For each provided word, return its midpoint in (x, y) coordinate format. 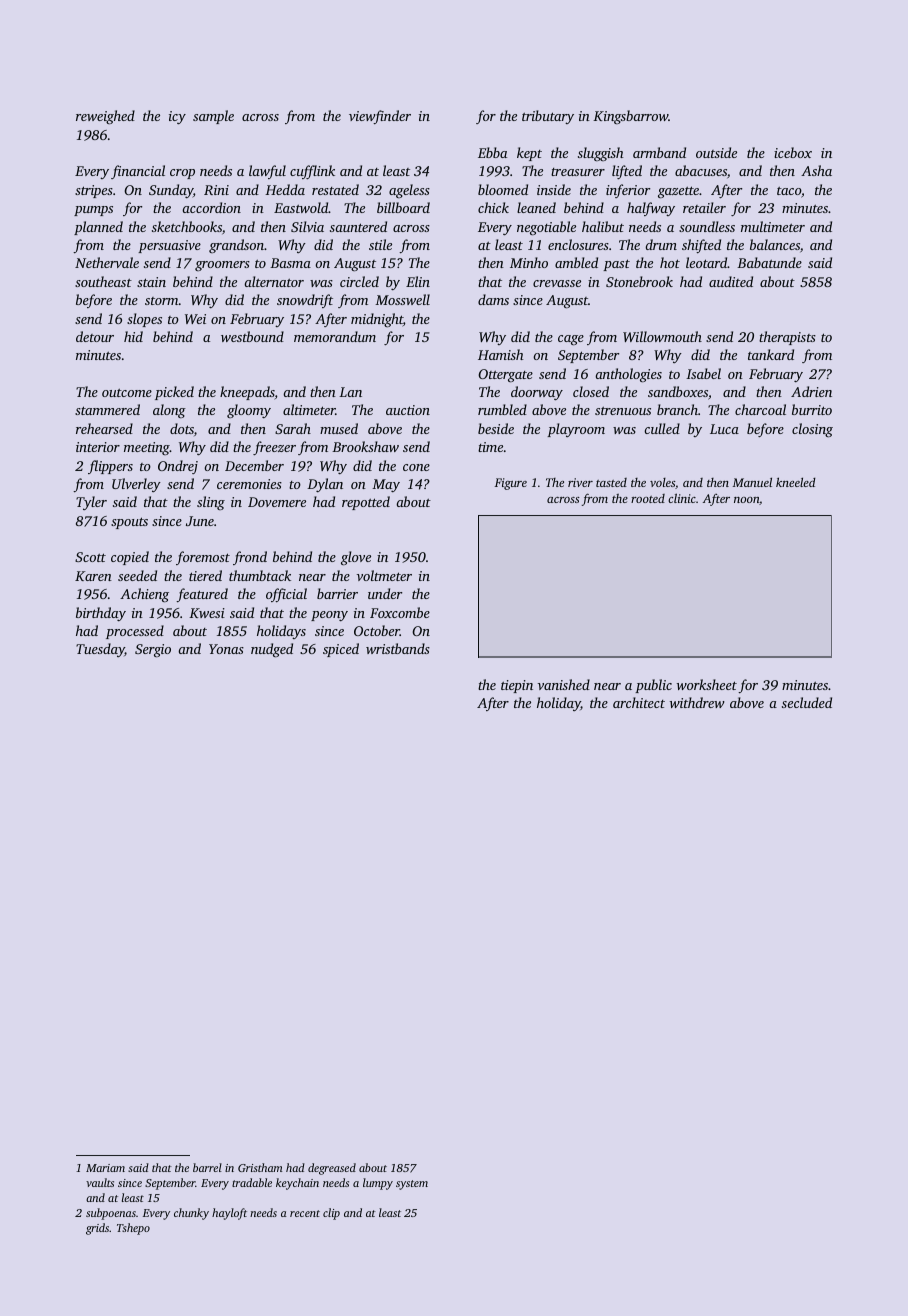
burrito (812, 409)
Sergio (153, 651)
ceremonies (249, 484)
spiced (341, 650)
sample (213, 117)
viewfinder (380, 117)
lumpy (378, 1184)
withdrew (697, 702)
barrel (207, 1167)
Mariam (105, 1168)
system (412, 1185)
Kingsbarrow (630, 117)
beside (496, 428)
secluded (807, 702)
